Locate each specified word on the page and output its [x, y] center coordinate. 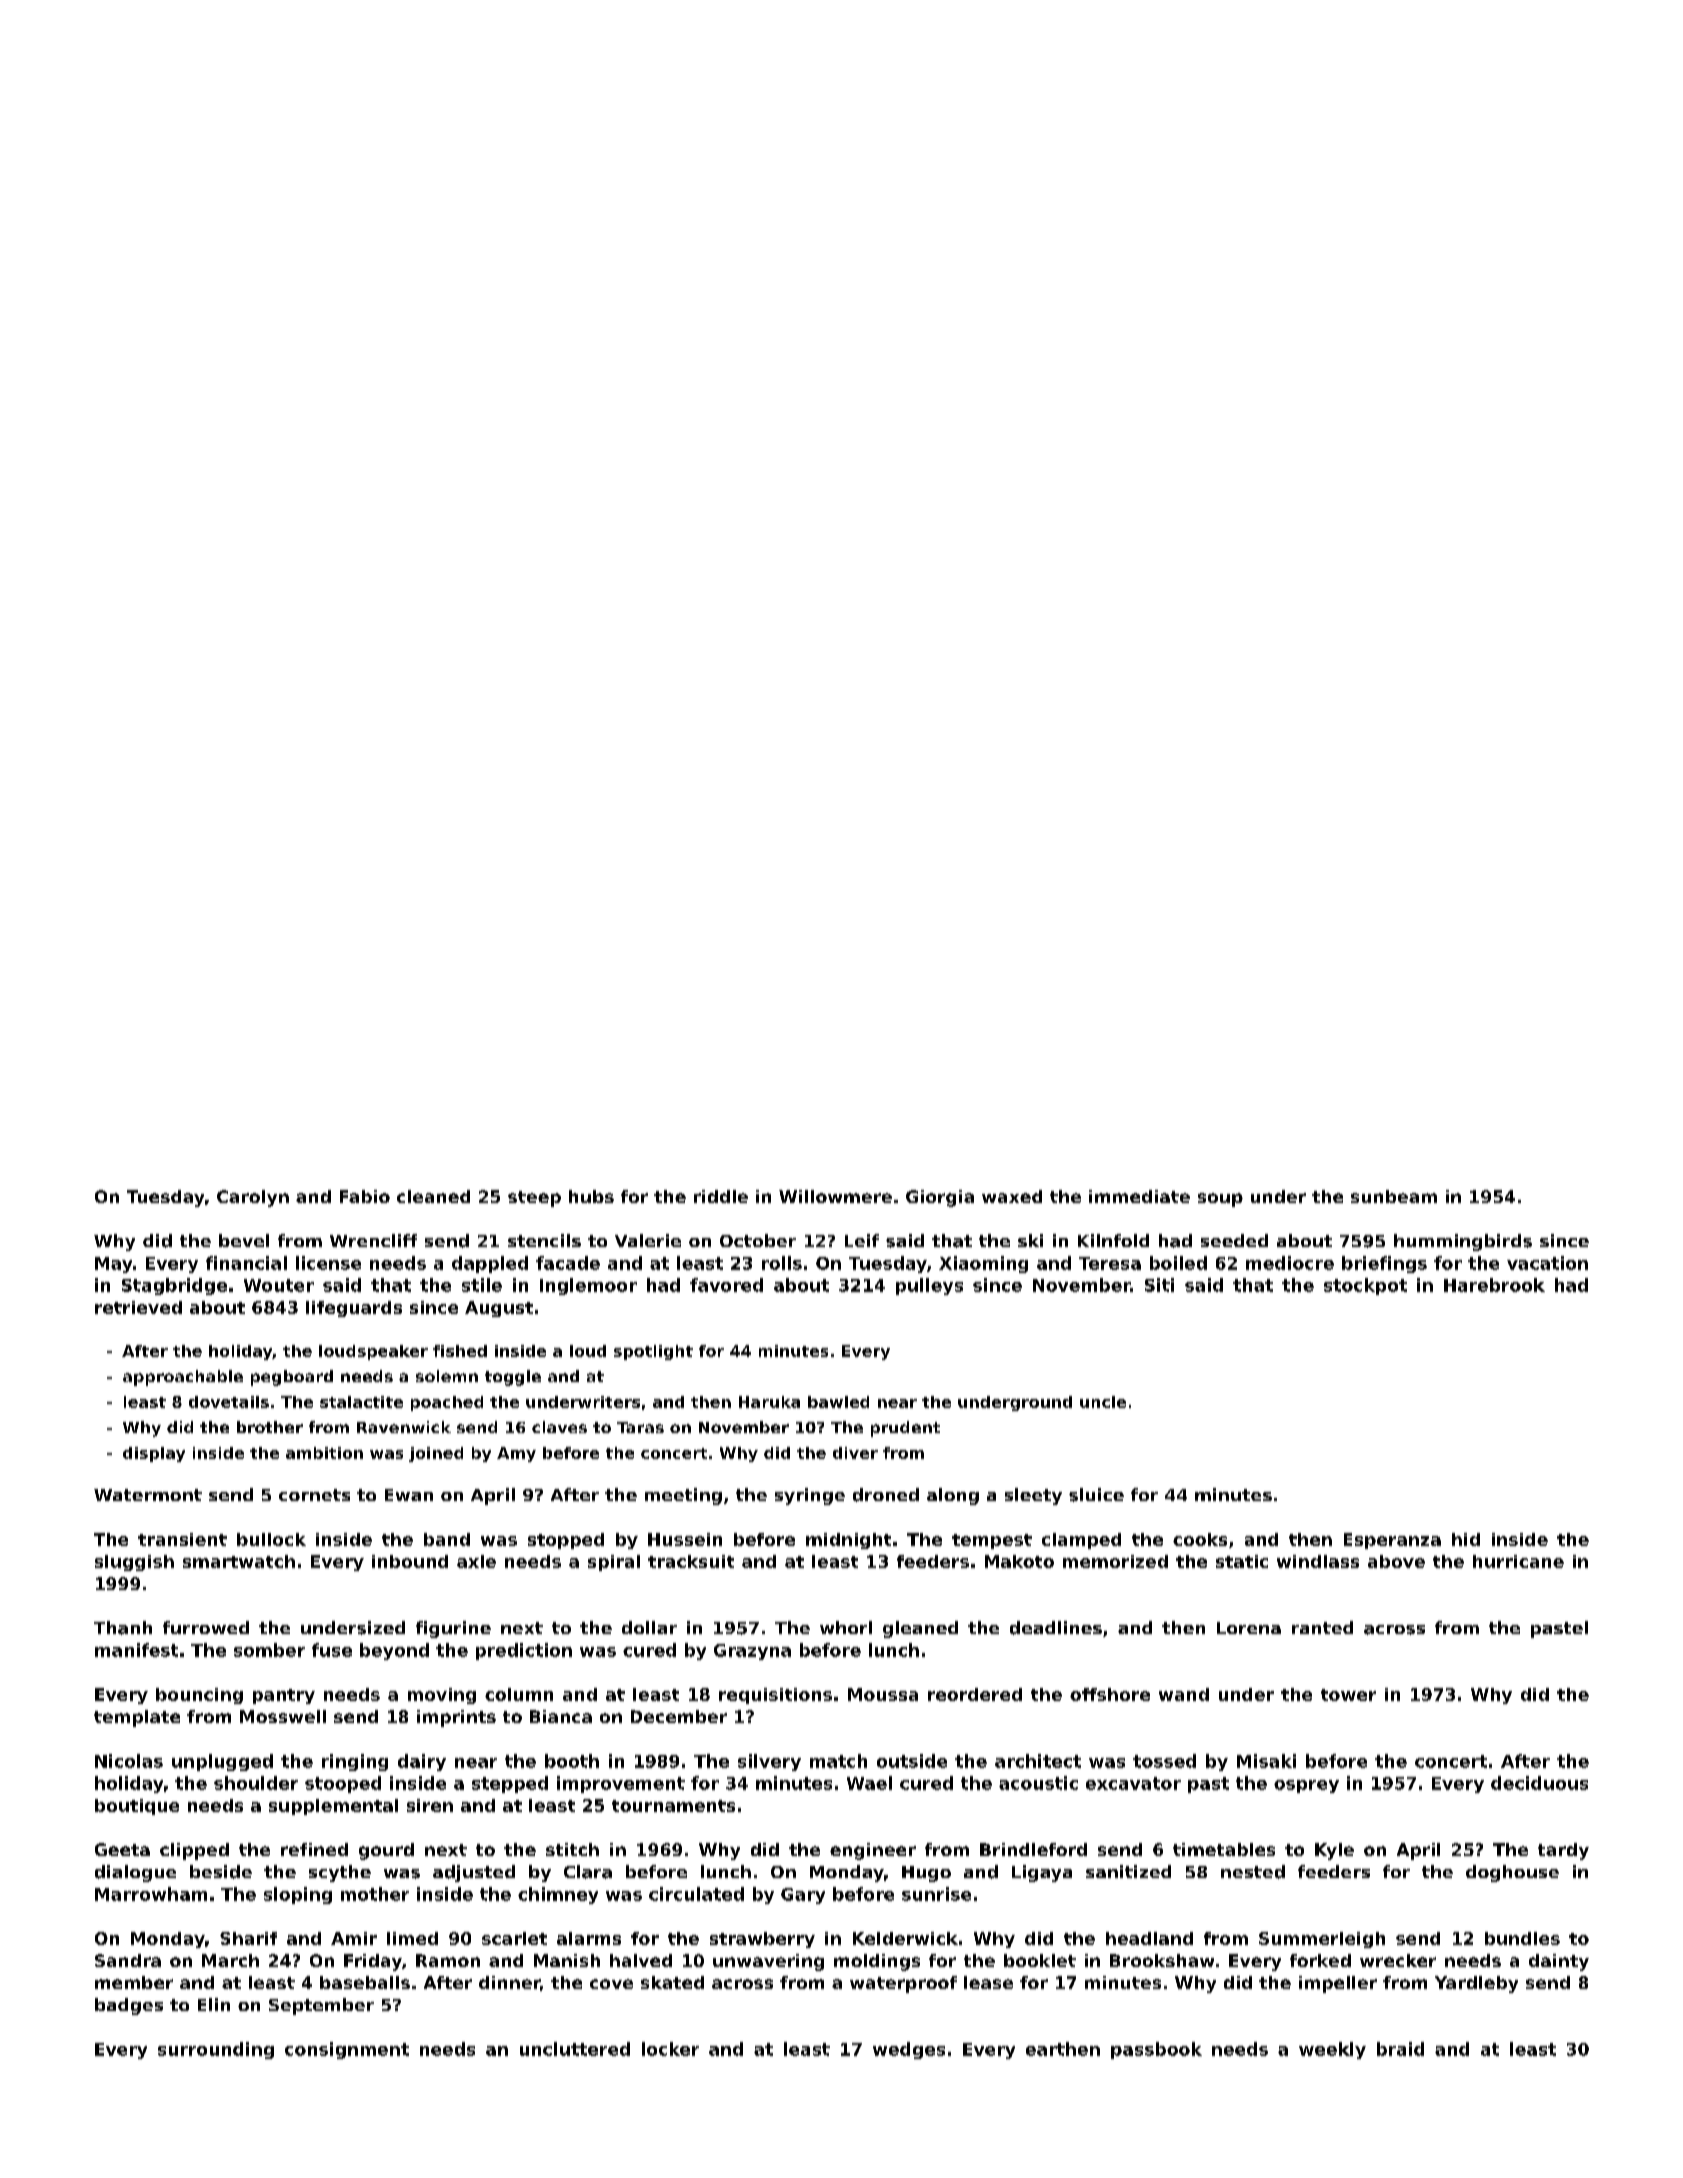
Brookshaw [1162, 1960]
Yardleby [1476, 1984]
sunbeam [1394, 1196]
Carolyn [253, 1198]
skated [672, 1982]
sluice [1096, 1495]
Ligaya [1042, 1873]
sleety [1033, 1496]
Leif [862, 1240]
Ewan [409, 1495]
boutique [137, 1807]
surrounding [216, 2050]
